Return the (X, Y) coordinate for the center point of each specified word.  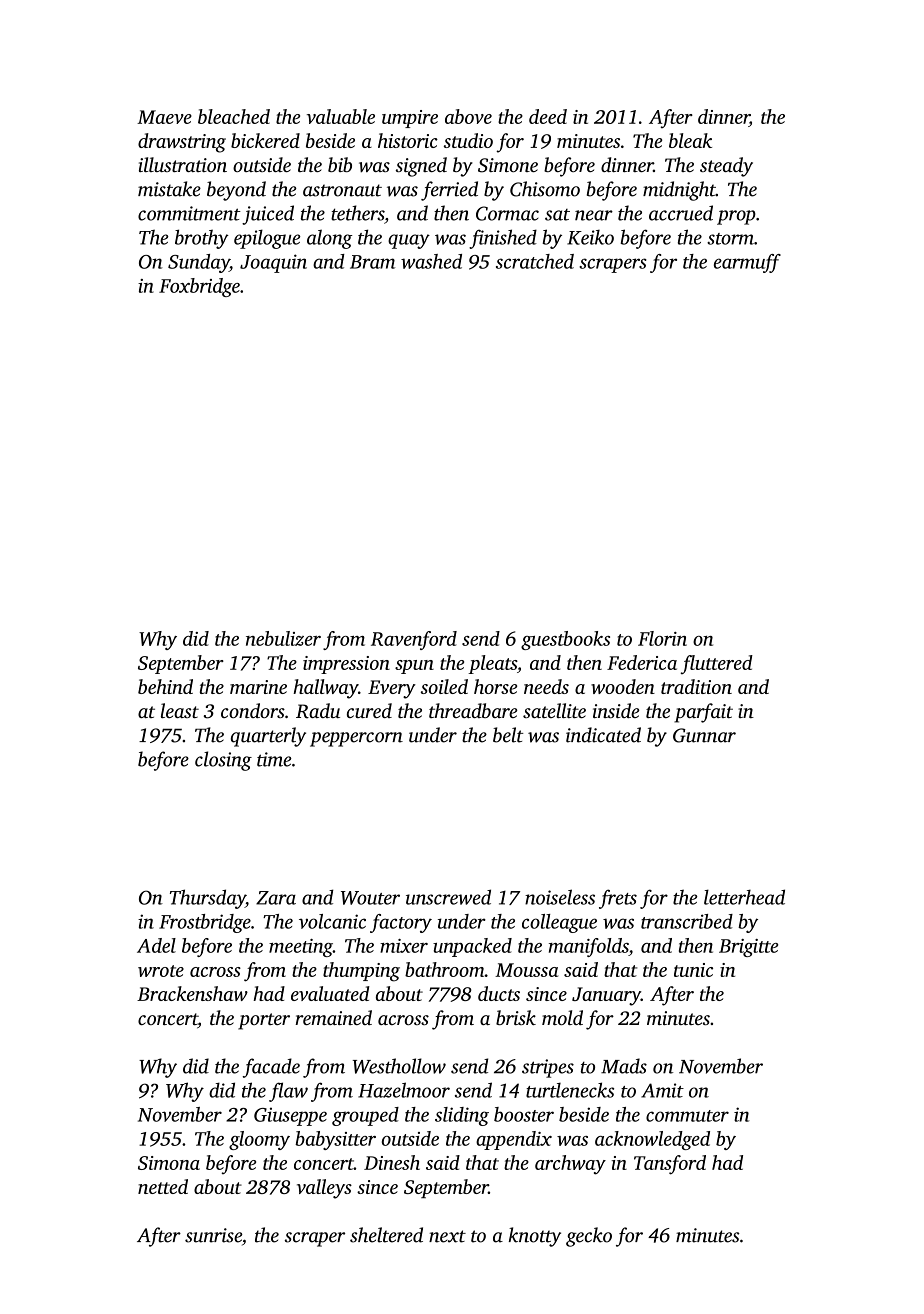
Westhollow (399, 1066)
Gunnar (704, 735)
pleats (492, 664)
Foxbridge (199, 287)
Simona (169, 1163)
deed (548, 116)
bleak (690, 140)
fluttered (717, 664)
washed (431, 261)
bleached (234, 116)
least (180, 710)
